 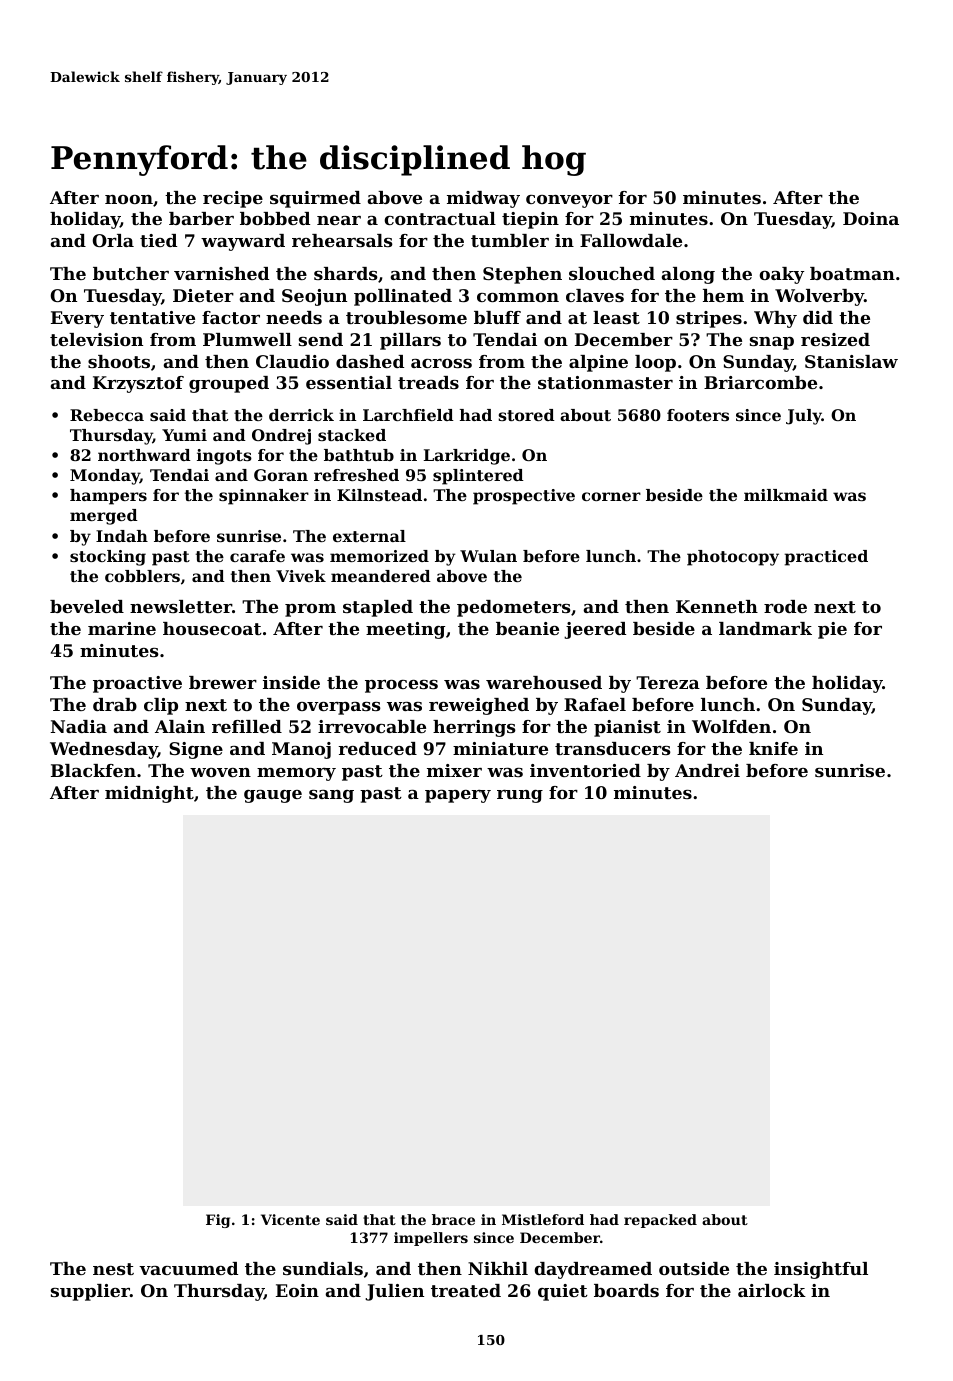 What do you see at coordinates (188, 1268) in the screenshot?
I see `vacuumed` at bounding box center [188, 1268].
